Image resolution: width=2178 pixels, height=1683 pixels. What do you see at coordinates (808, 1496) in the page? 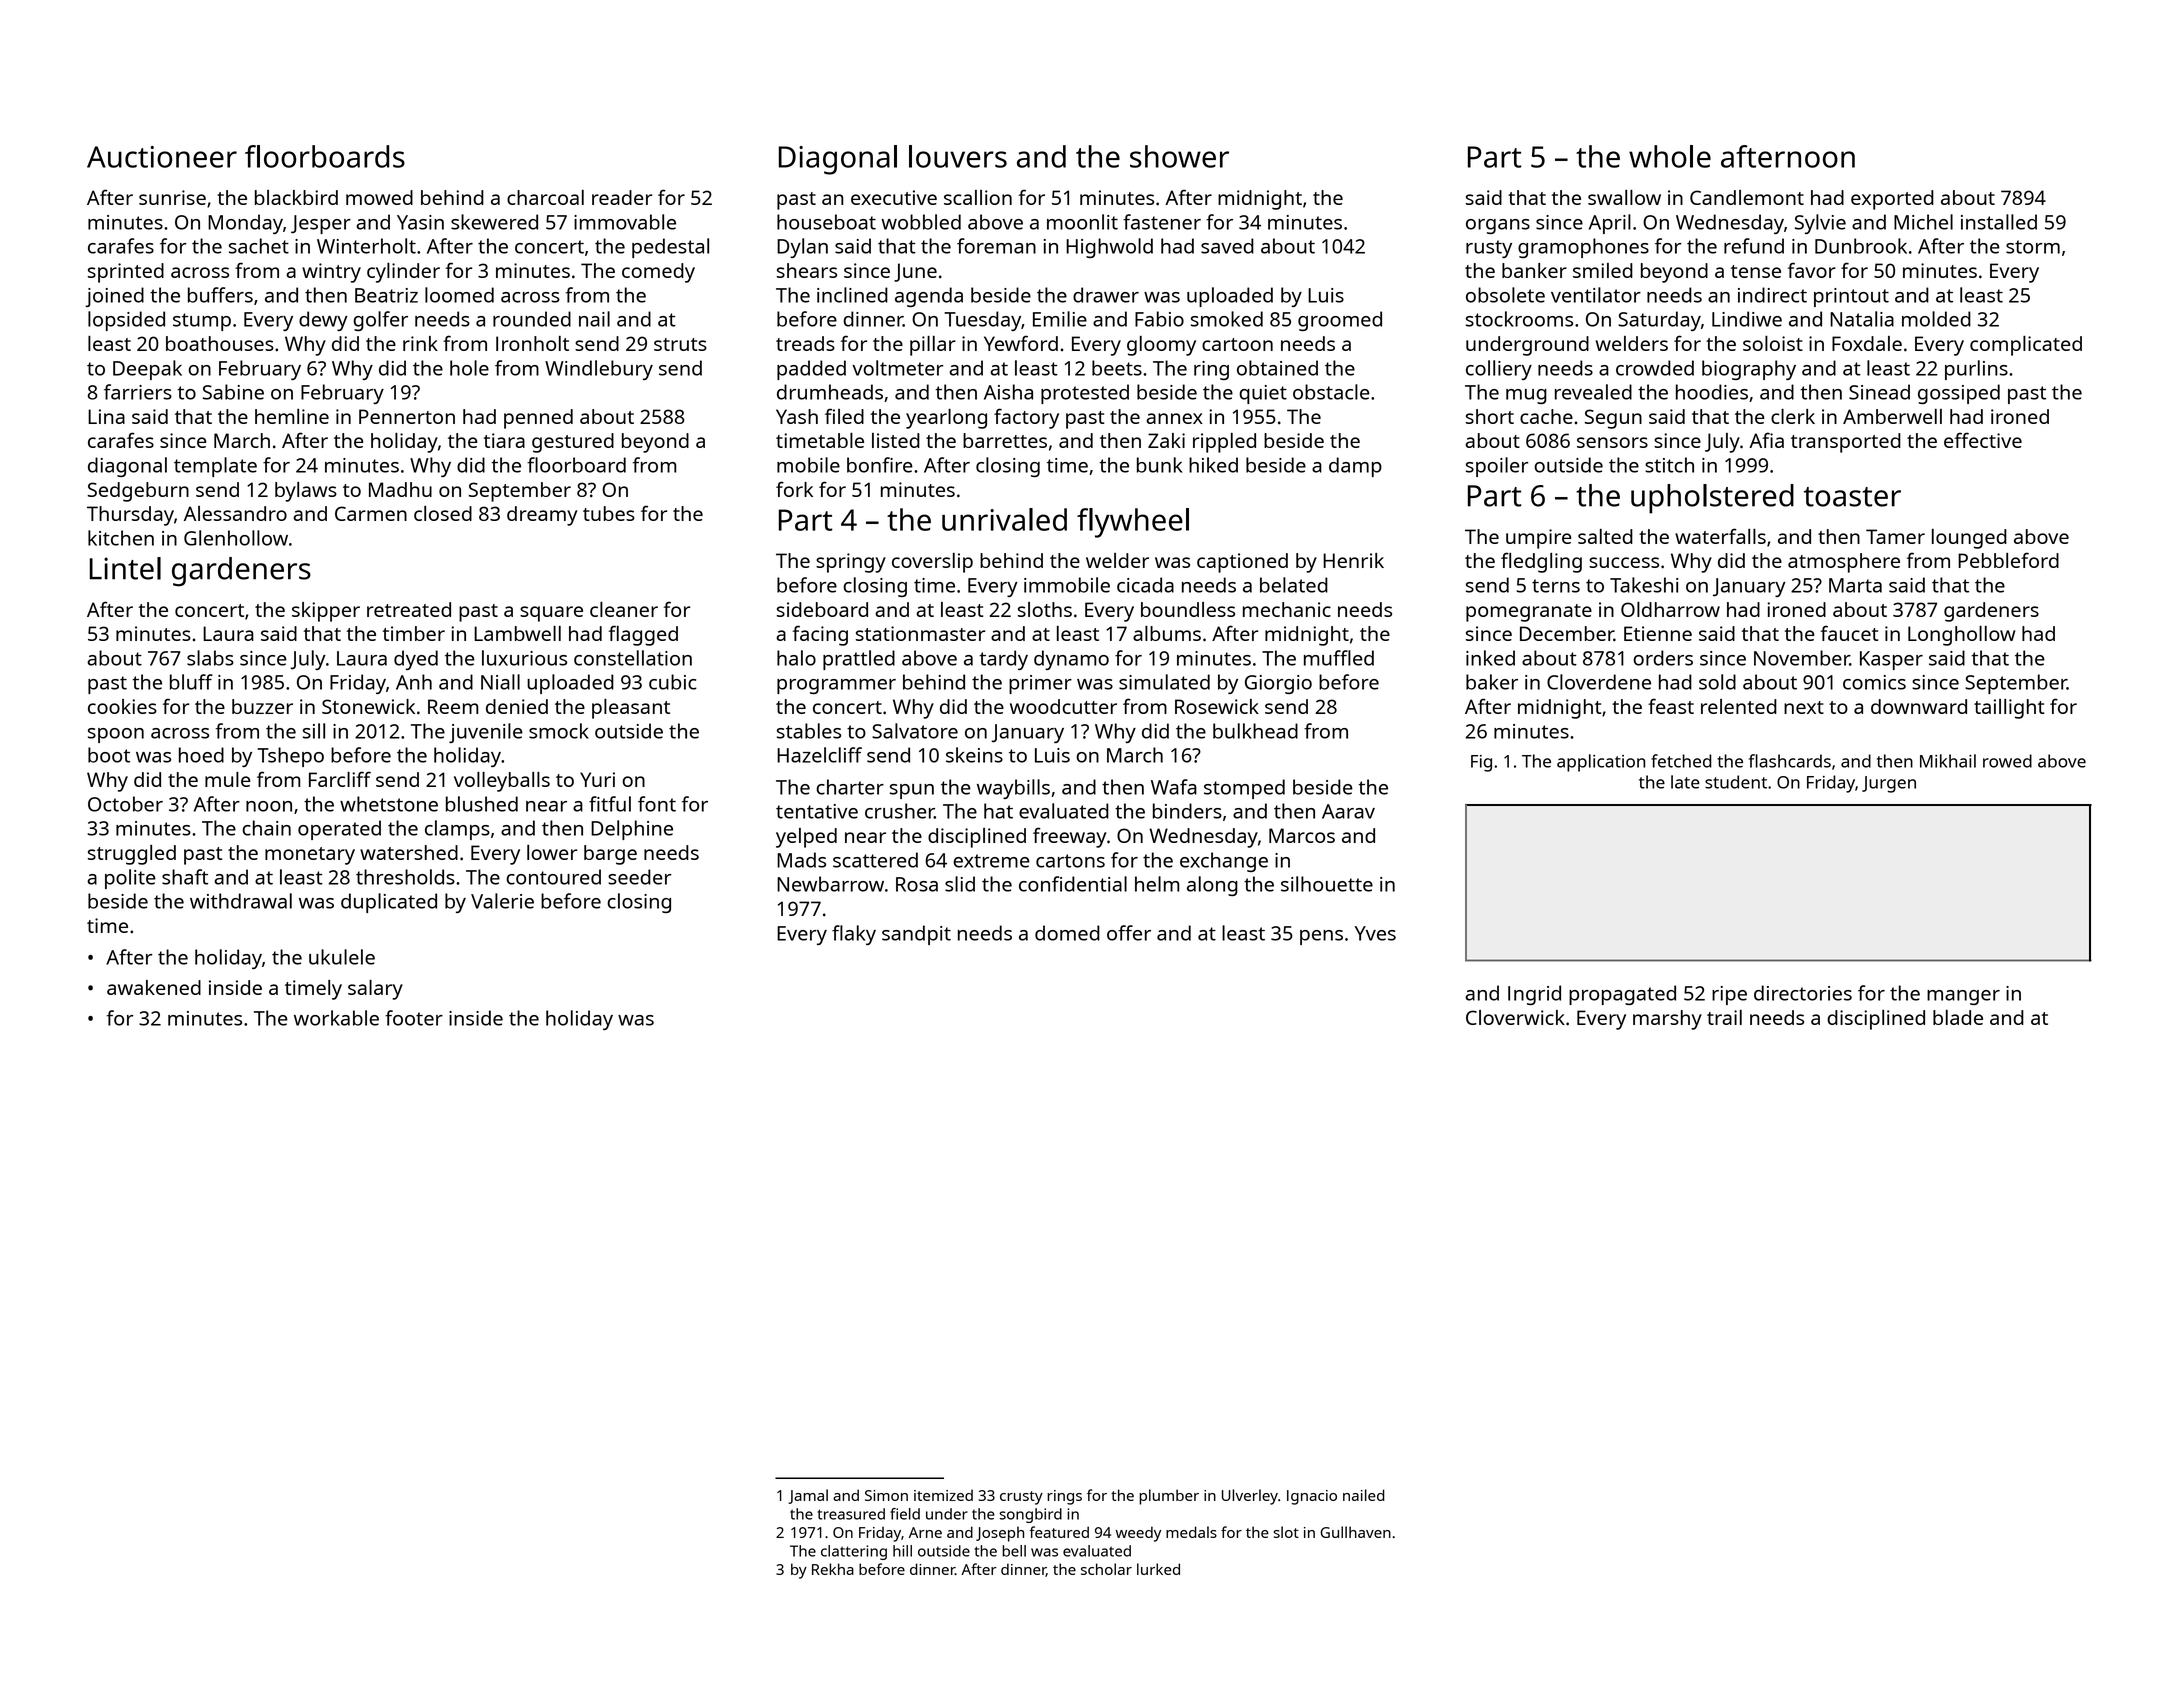
I see `Jamal` at bounding box center [808, 1496].
